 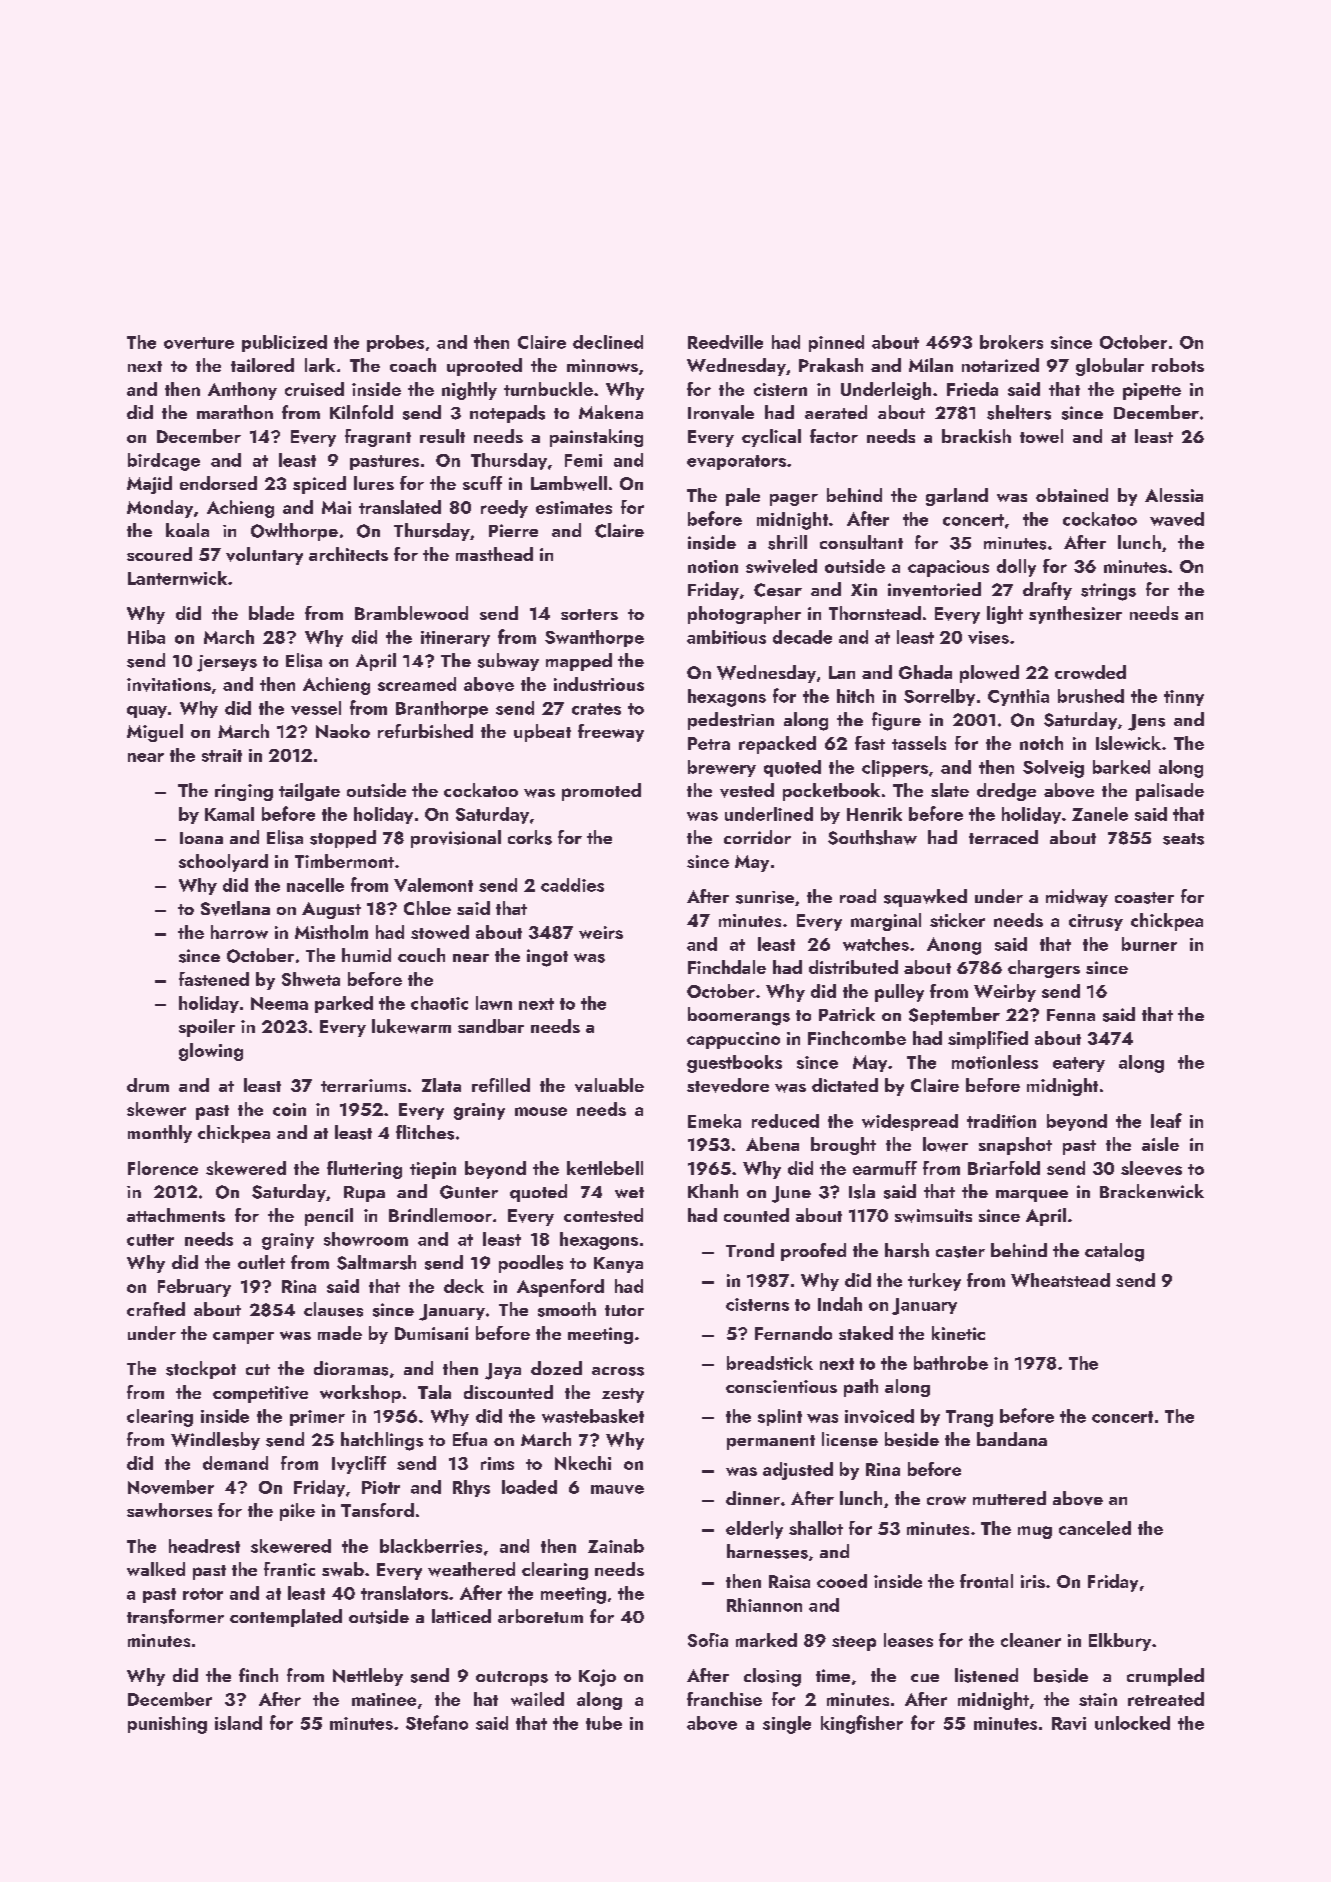 What do you see at coordinates (148, 1085) in the screenshot?
I see `drum` at bounding box center [148, 1085].
